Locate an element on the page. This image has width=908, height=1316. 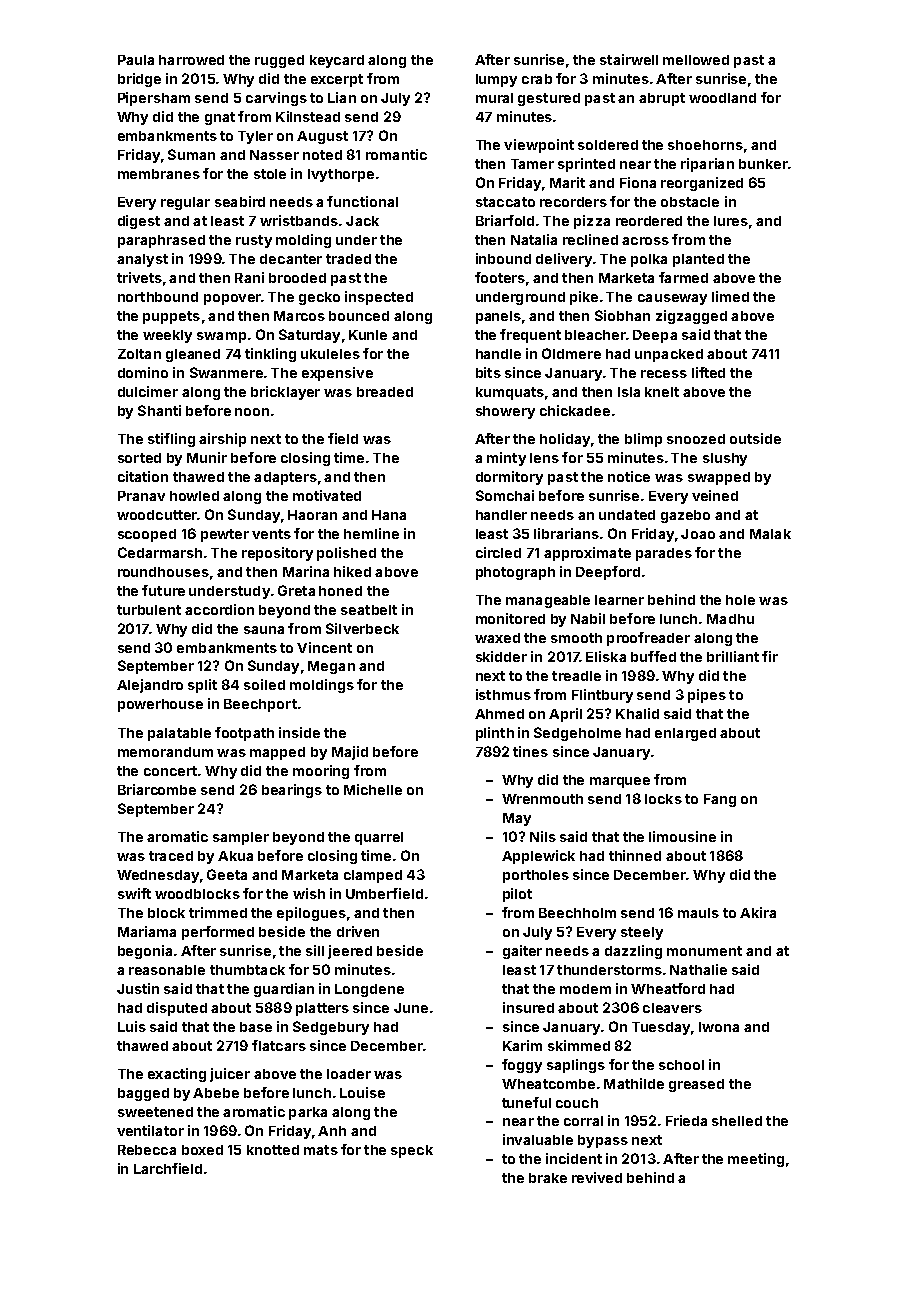
isthmus is located at coordinates (503, 694).
